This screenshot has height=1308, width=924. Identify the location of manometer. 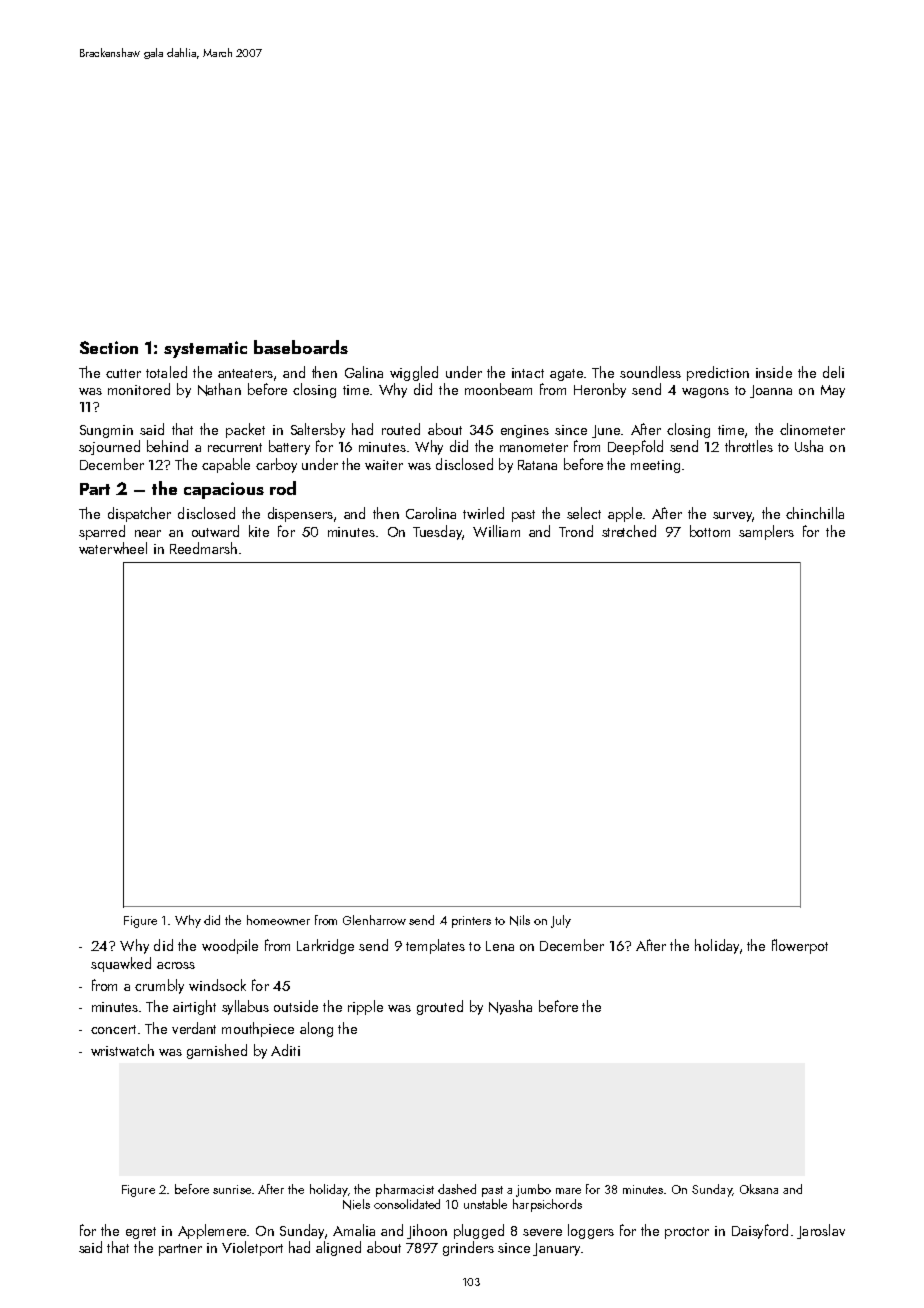
(534, 447).
